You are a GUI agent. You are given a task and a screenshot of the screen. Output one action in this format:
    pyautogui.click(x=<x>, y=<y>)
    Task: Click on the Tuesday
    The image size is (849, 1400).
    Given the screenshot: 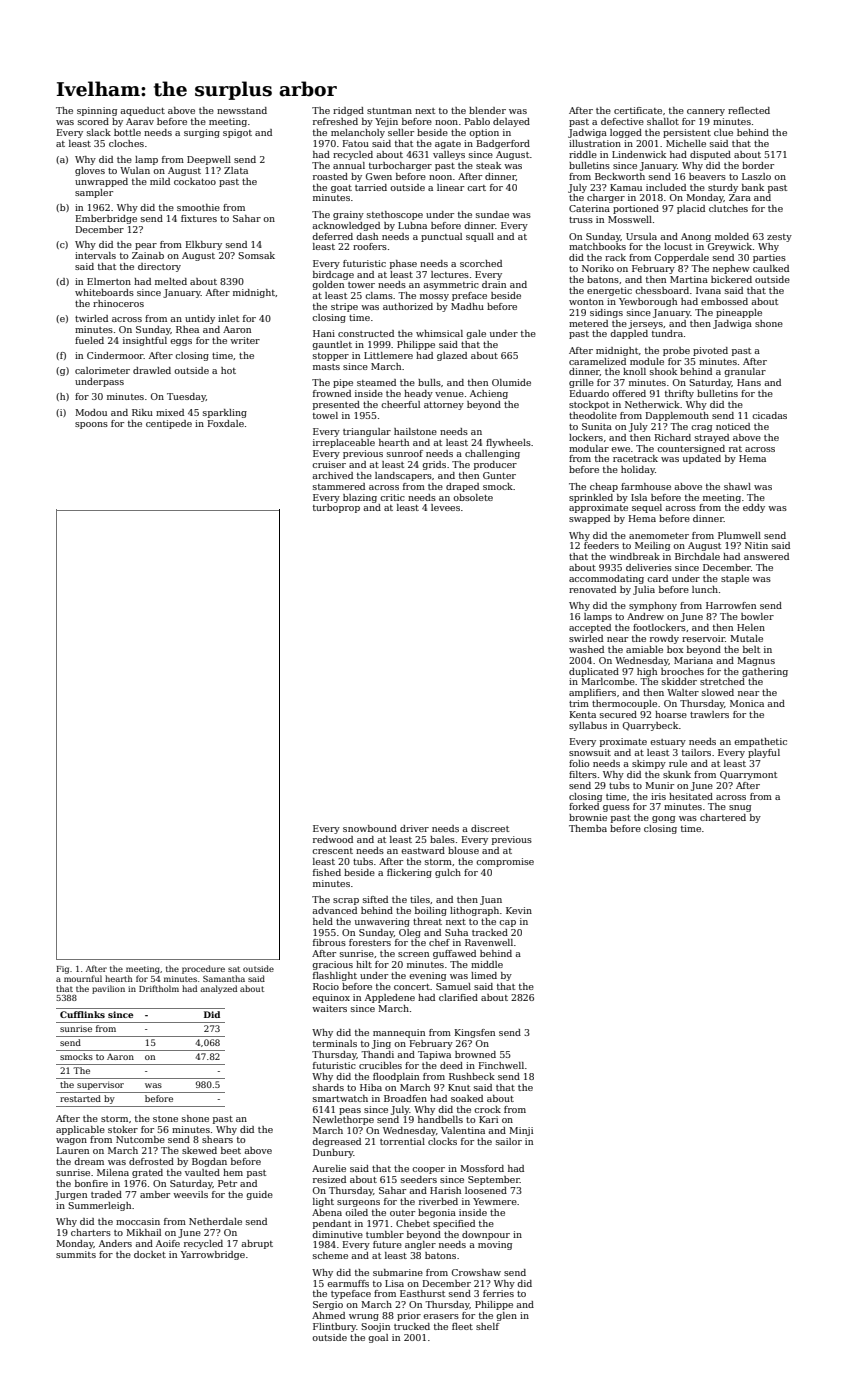 What is the action you would take?
    pyautogui.click(x=186, y=397)
